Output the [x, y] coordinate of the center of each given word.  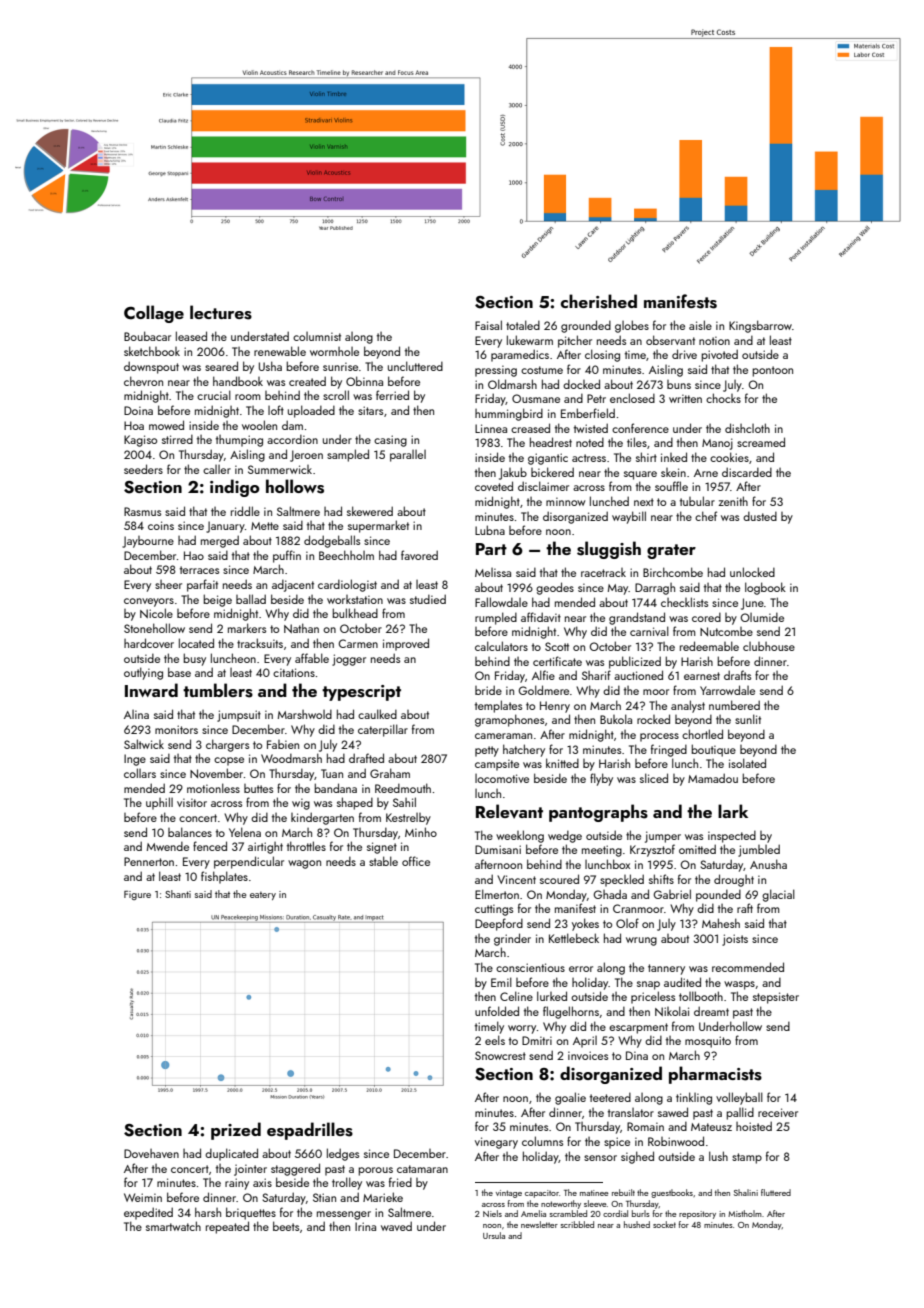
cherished [599, 301]
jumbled [759, 850]
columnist [317, 336]
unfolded [497, 1011]
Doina [138, 410]
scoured [559, 879]
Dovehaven [151, 1153]
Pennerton [149, 861]
